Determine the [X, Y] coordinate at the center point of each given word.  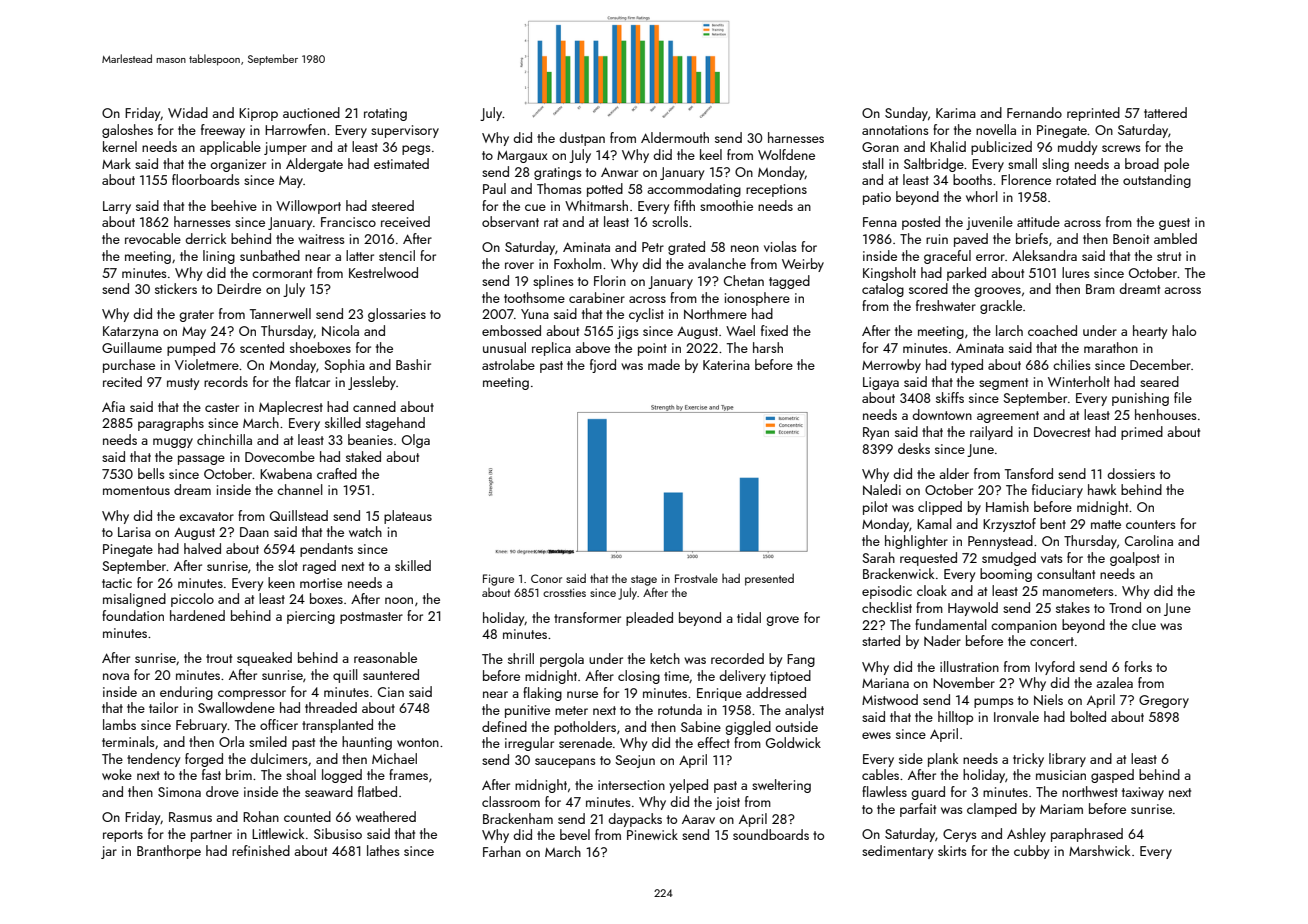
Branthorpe [169, 852]
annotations [895, 130]
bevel [575, 834]
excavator [206, 516]
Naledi [882, 490]
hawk [1102, 489]
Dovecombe [280, 456]
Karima [956, 113]
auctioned [311, 112]
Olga [416, 441]
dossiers [1131, 473]
